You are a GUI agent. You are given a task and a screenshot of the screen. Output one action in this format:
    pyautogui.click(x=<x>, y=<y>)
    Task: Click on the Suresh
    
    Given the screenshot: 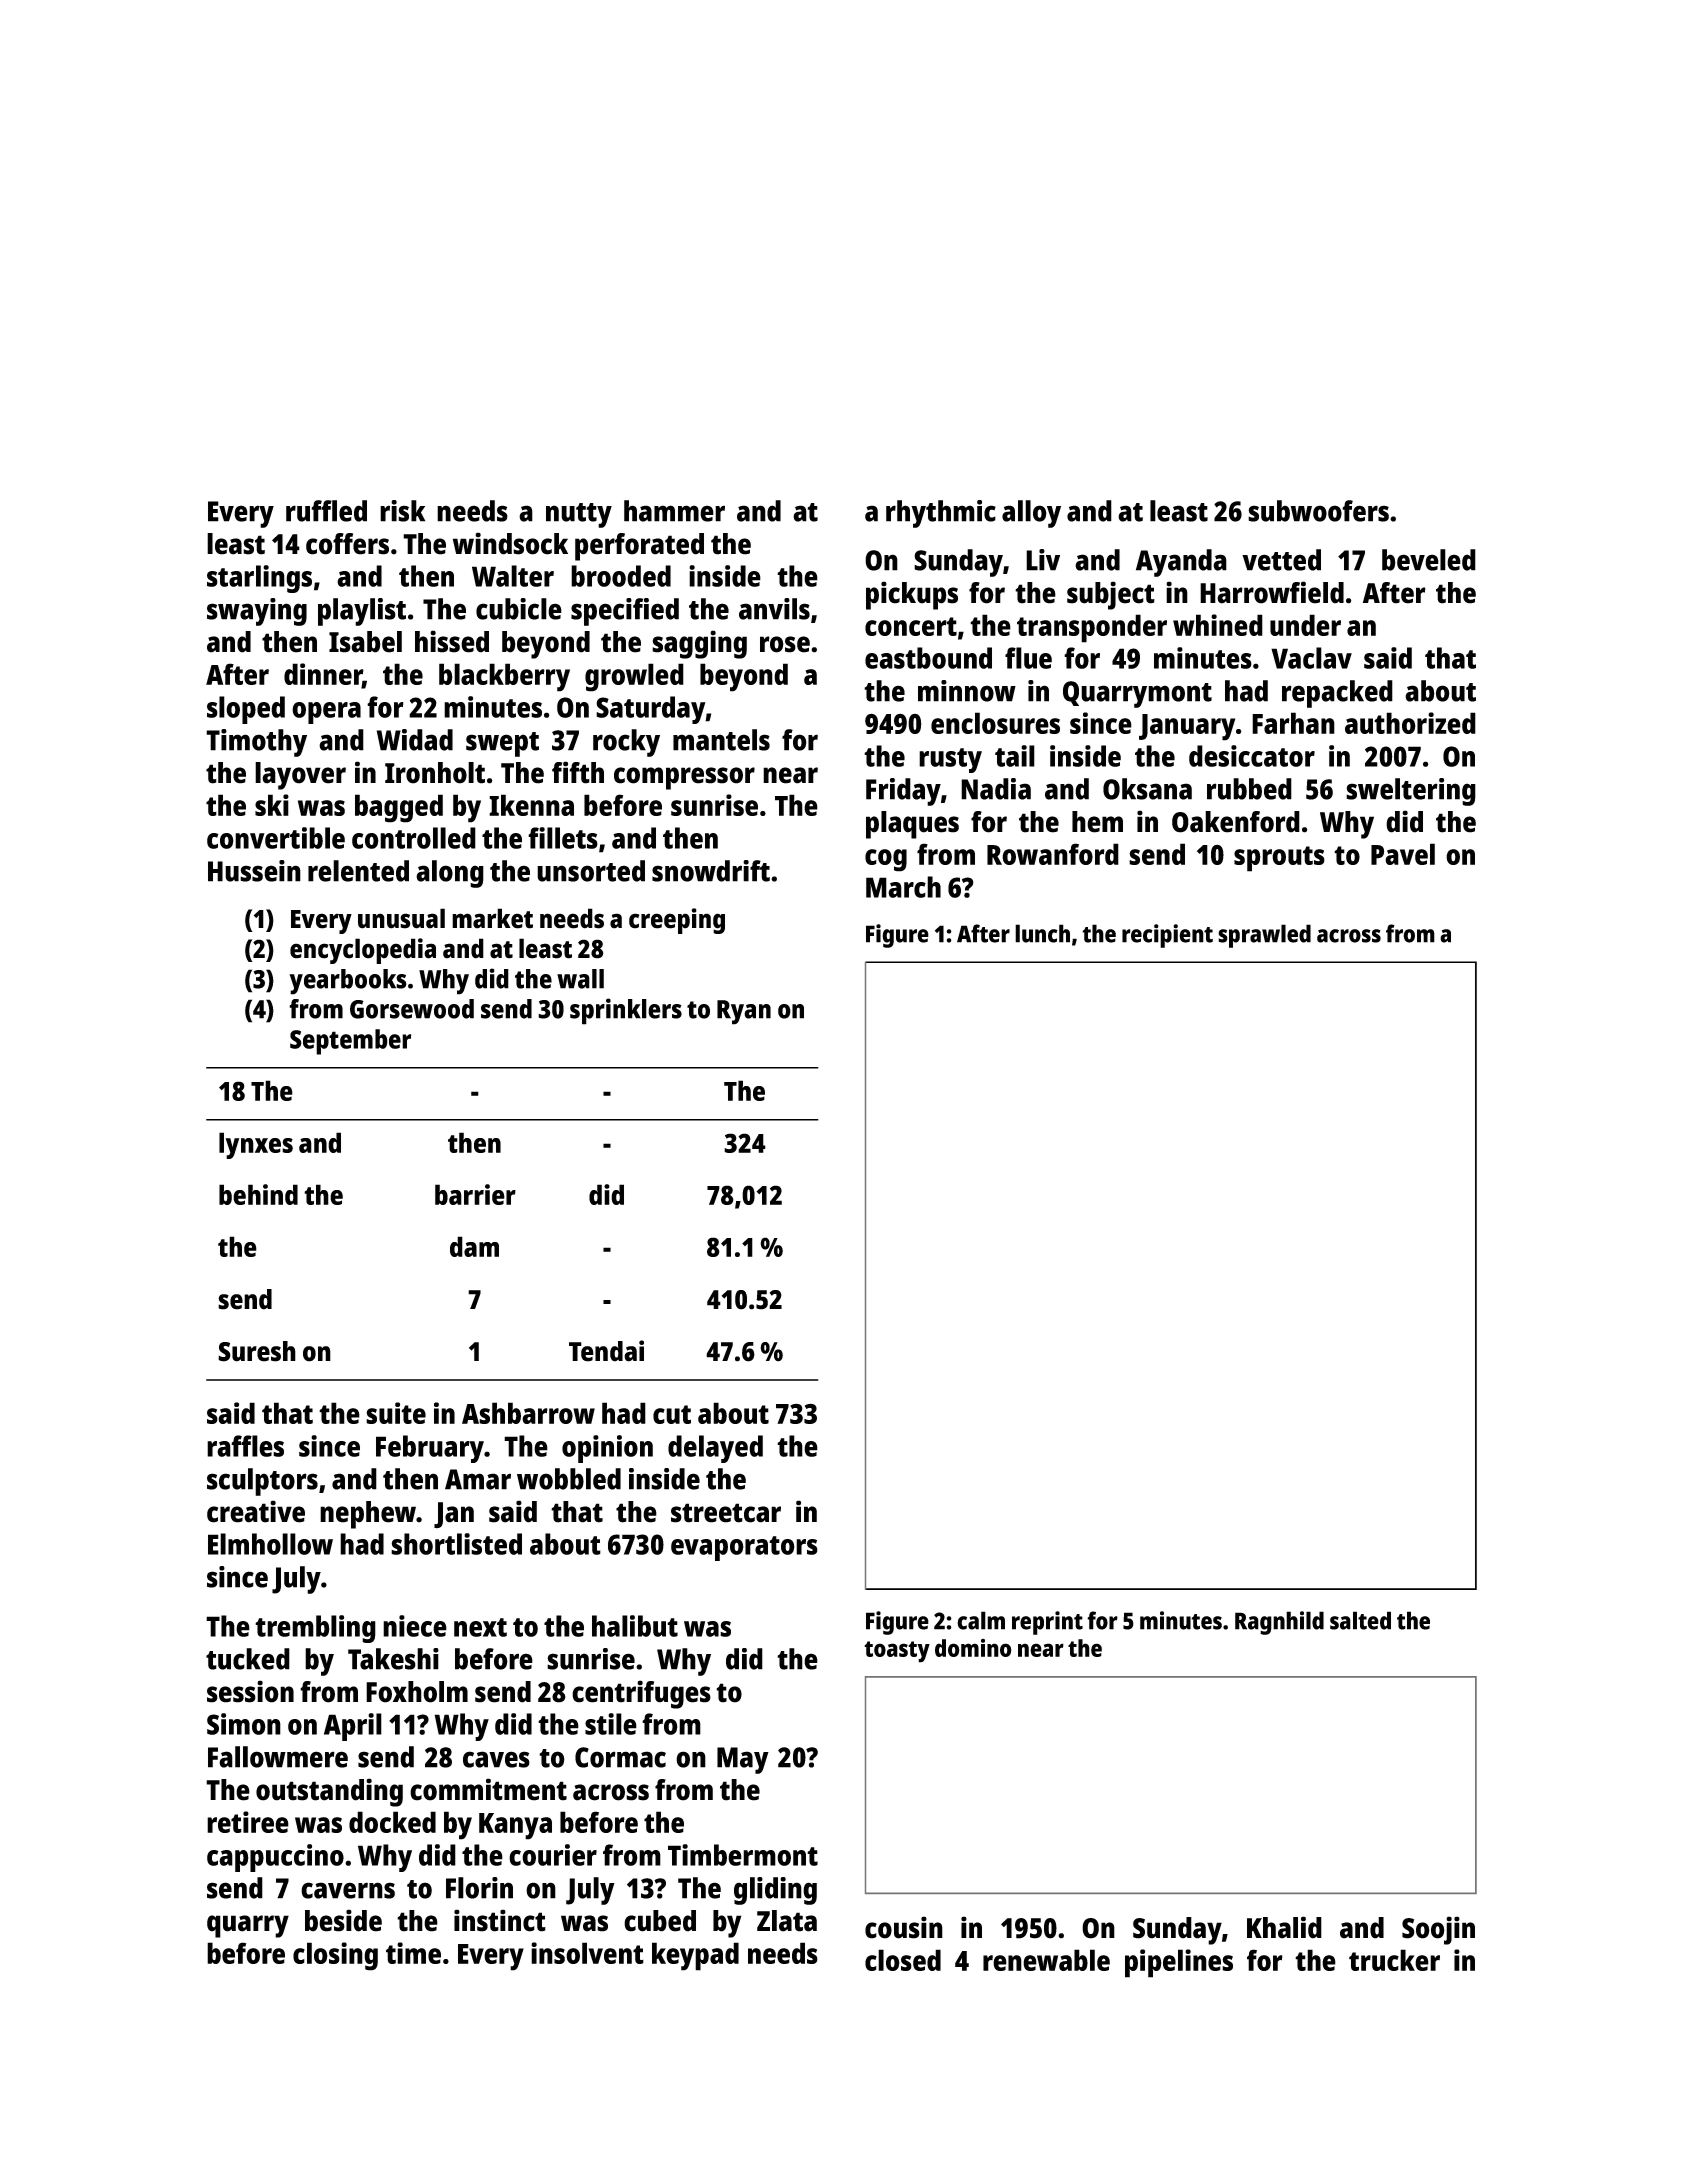 What is the action you would take?
    pyautogui.click(x=257, y=1351)
